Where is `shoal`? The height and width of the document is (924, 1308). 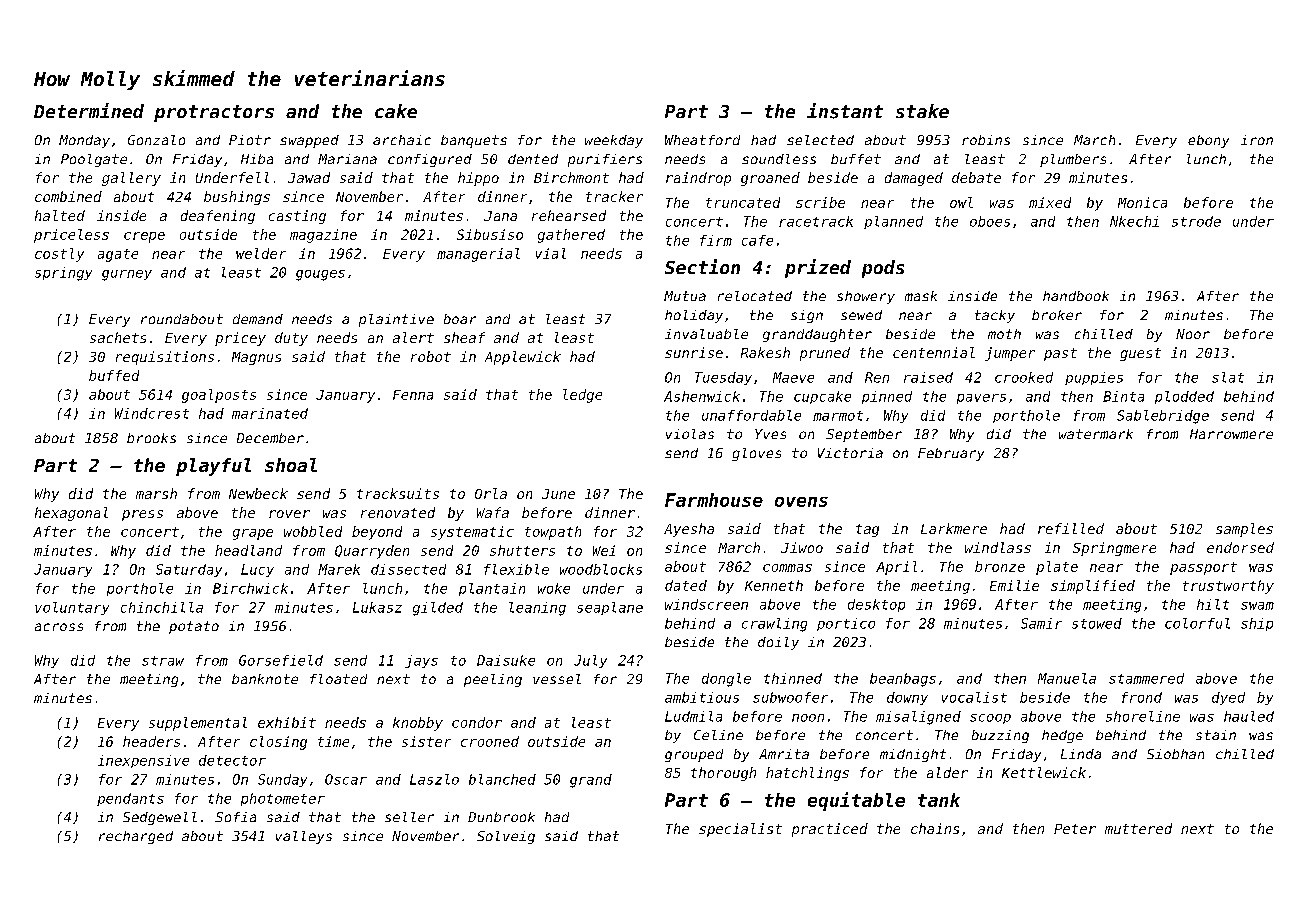
shoal is located at coordinates (291, 465).
